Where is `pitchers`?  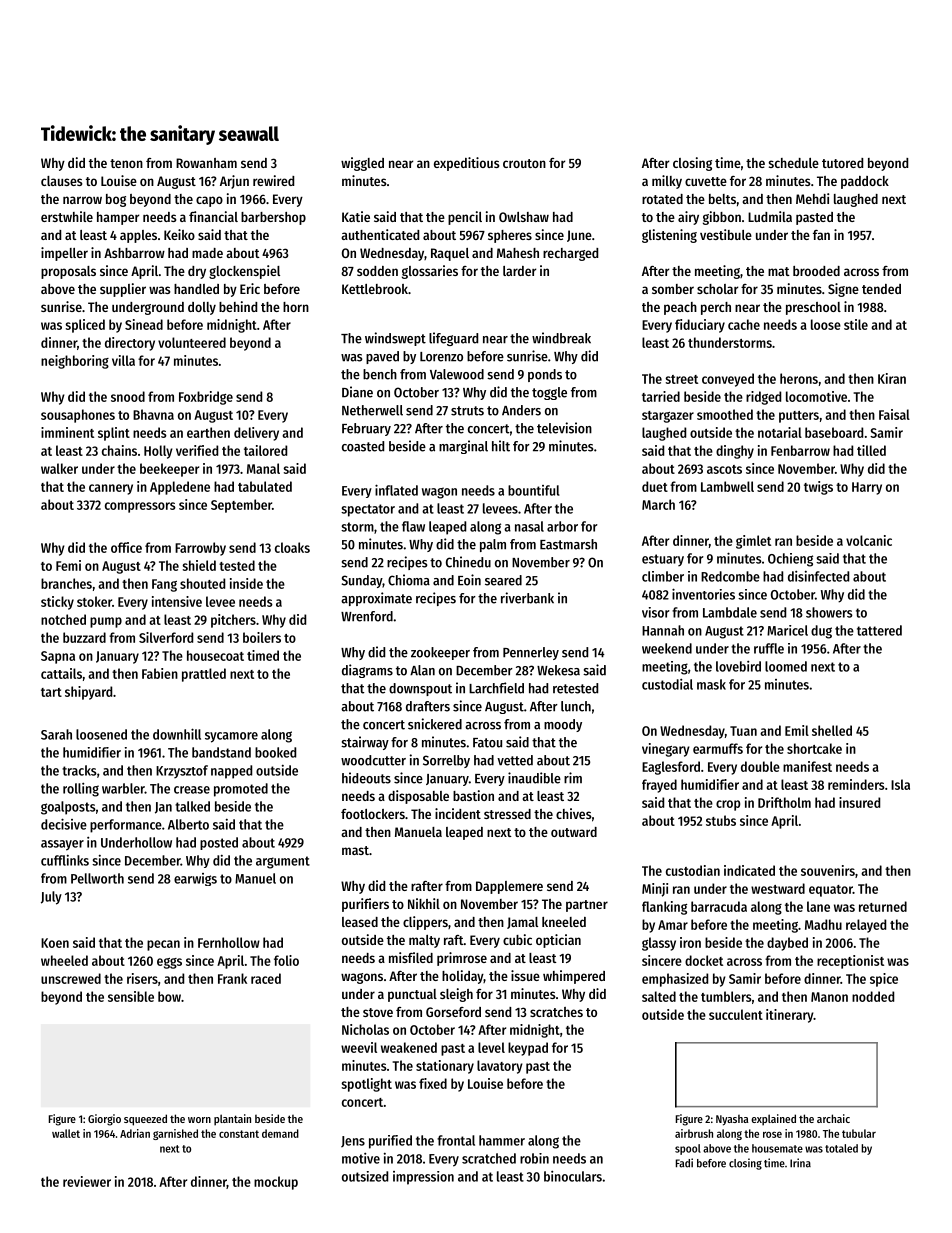
pitchers is located at coordinates (233, 621).
